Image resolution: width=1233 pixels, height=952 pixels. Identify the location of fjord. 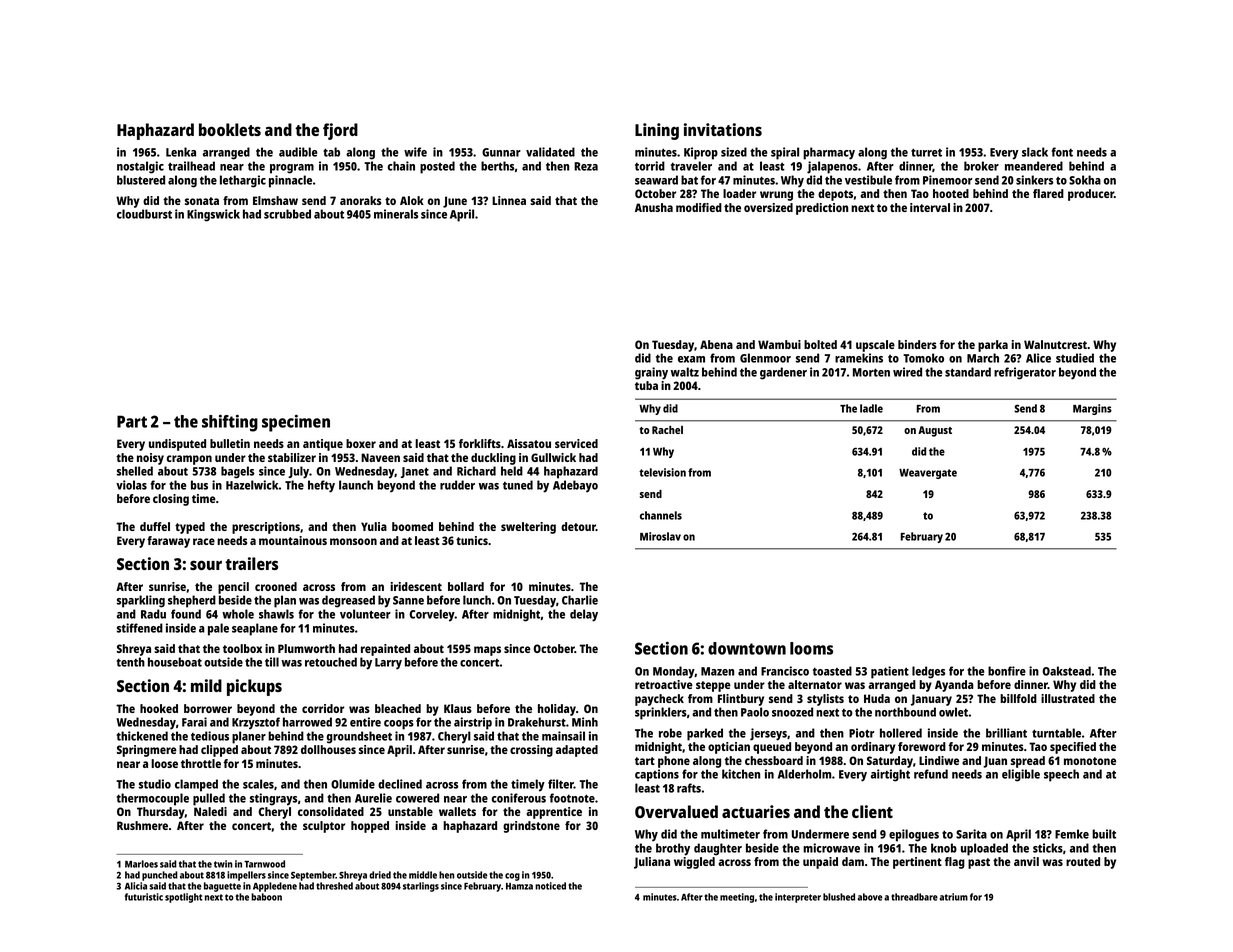
(340, 131).
